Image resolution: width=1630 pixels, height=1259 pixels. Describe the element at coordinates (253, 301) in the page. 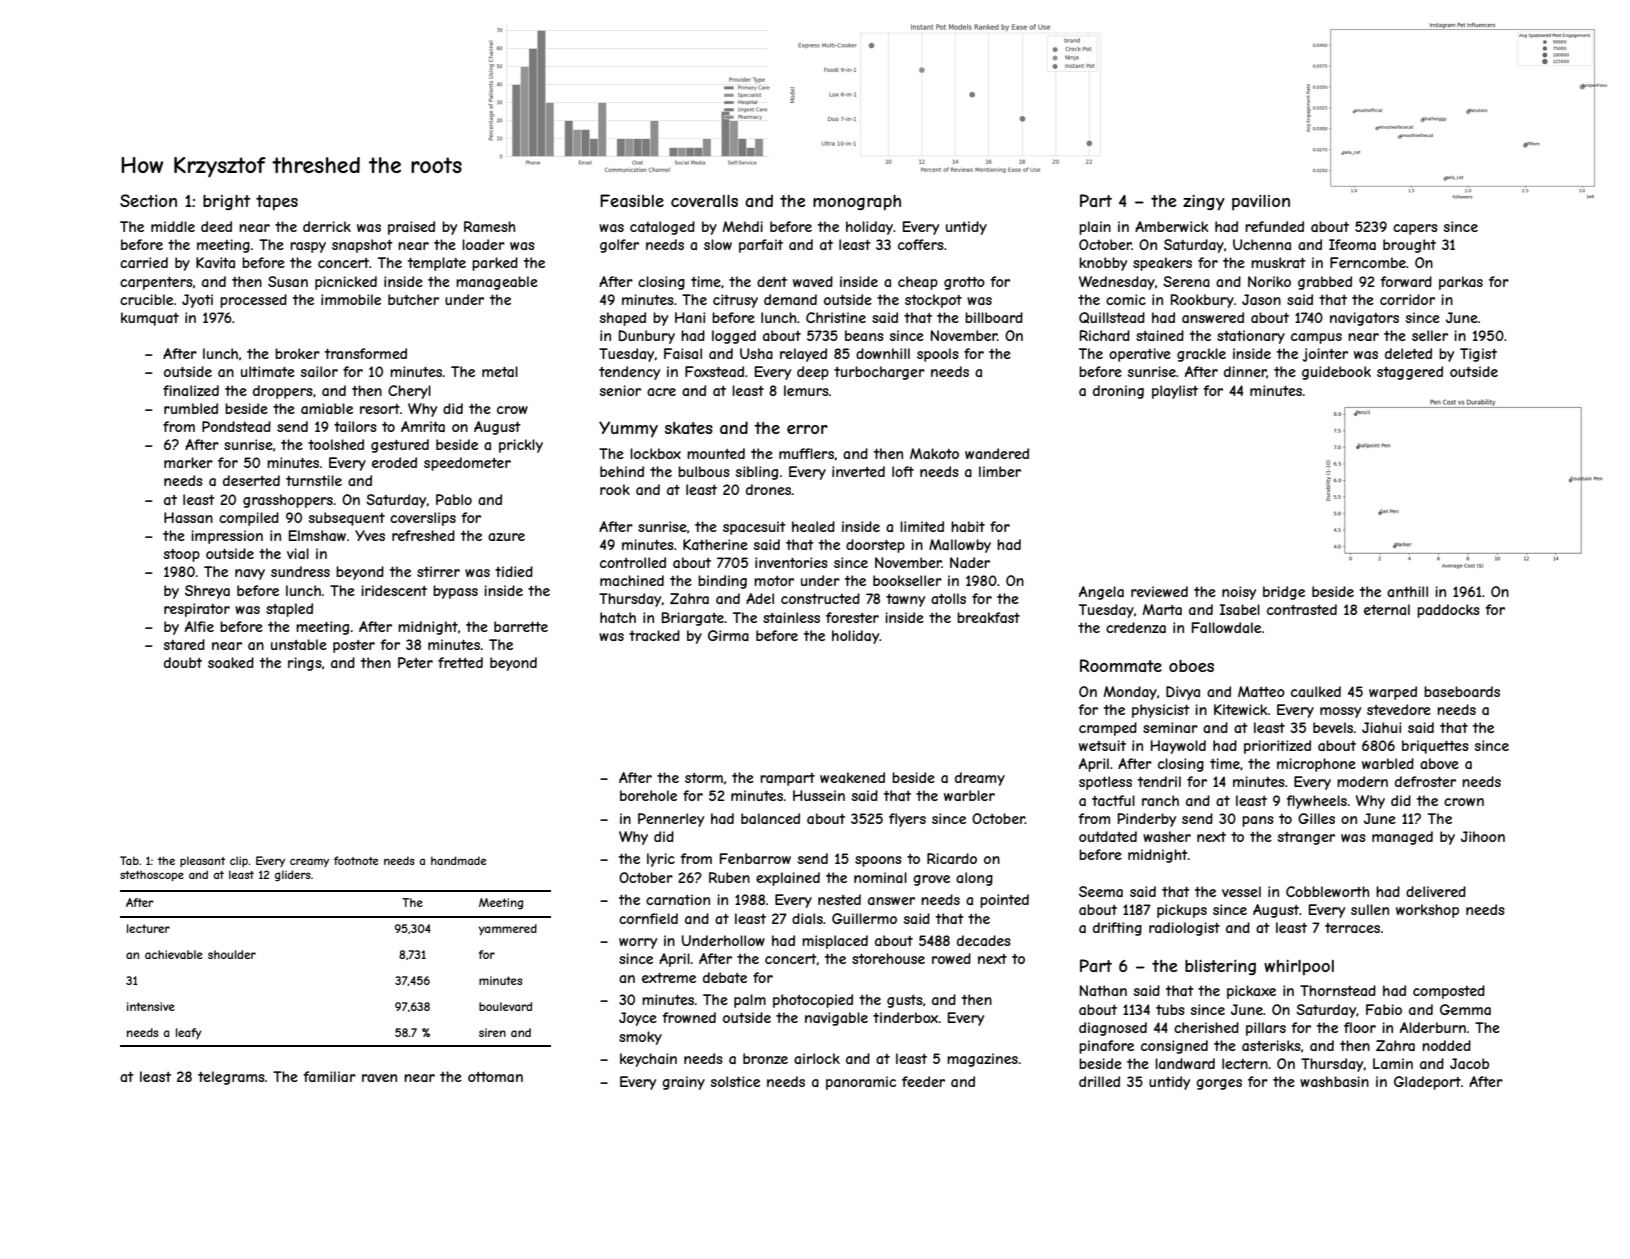

I see `processed` at that location.
